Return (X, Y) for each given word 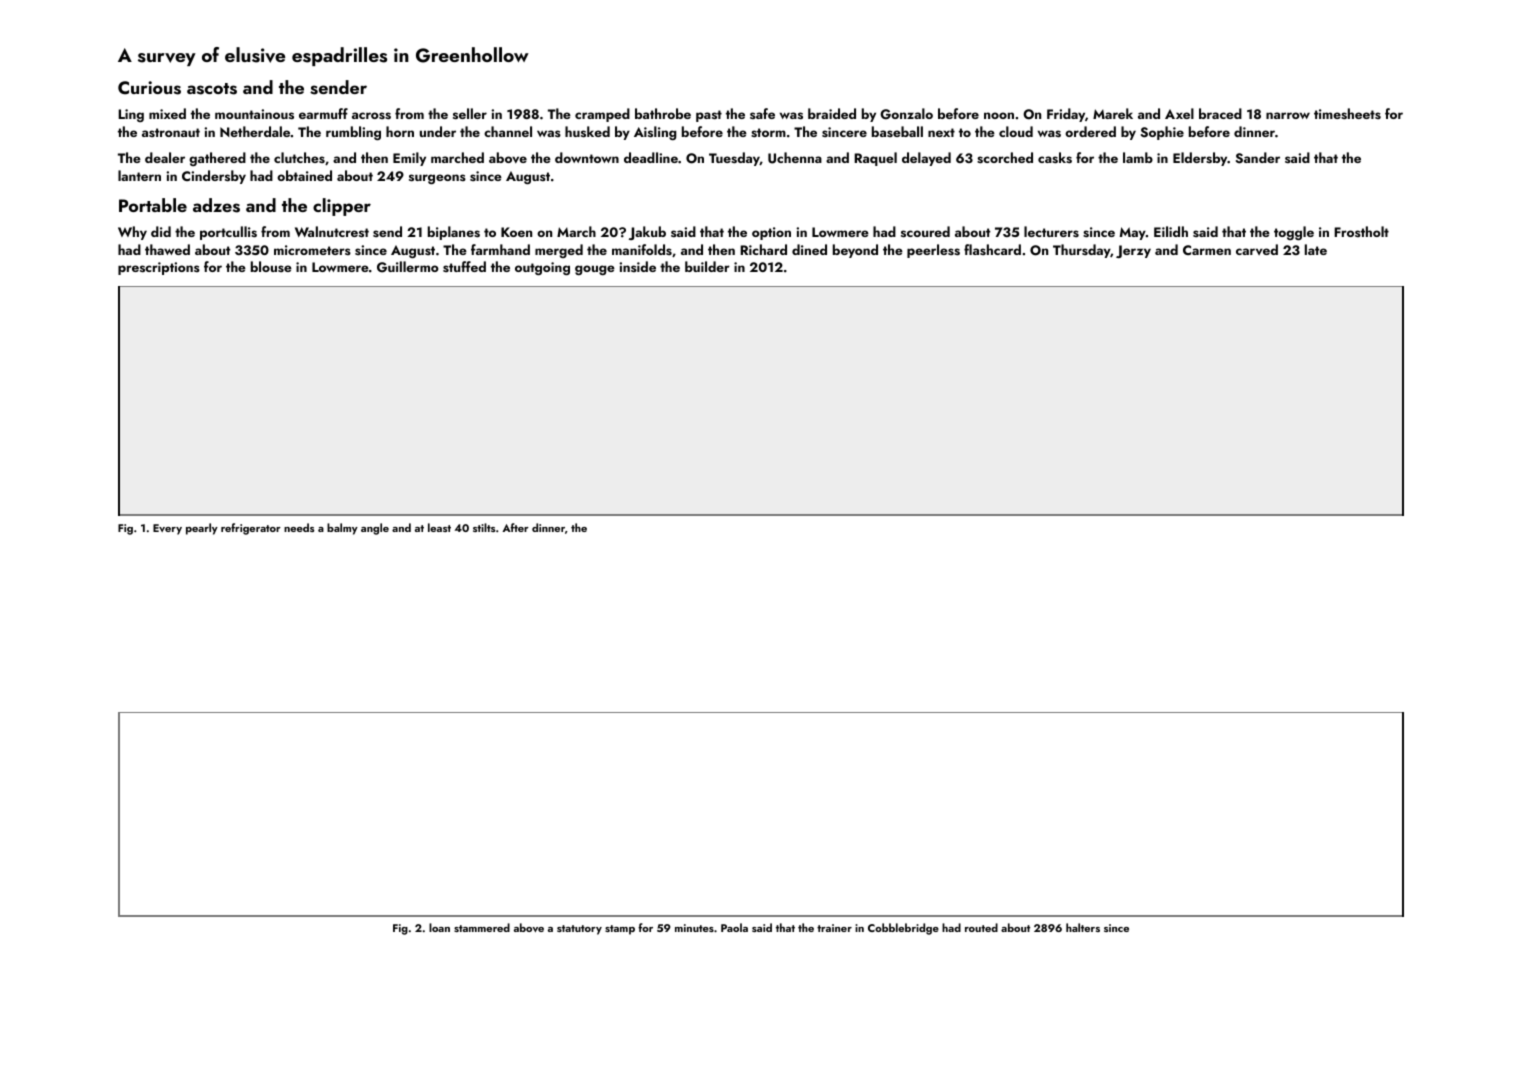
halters (1083, 927)
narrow (1288, 115)
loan (439, 927)
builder (707, 266)
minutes (694, 928)
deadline (651, 157)
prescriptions (159, 268)
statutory (579, 930)
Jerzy (1133, 251)
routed (981, 927)
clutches (299, 157)
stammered (482, 927)
